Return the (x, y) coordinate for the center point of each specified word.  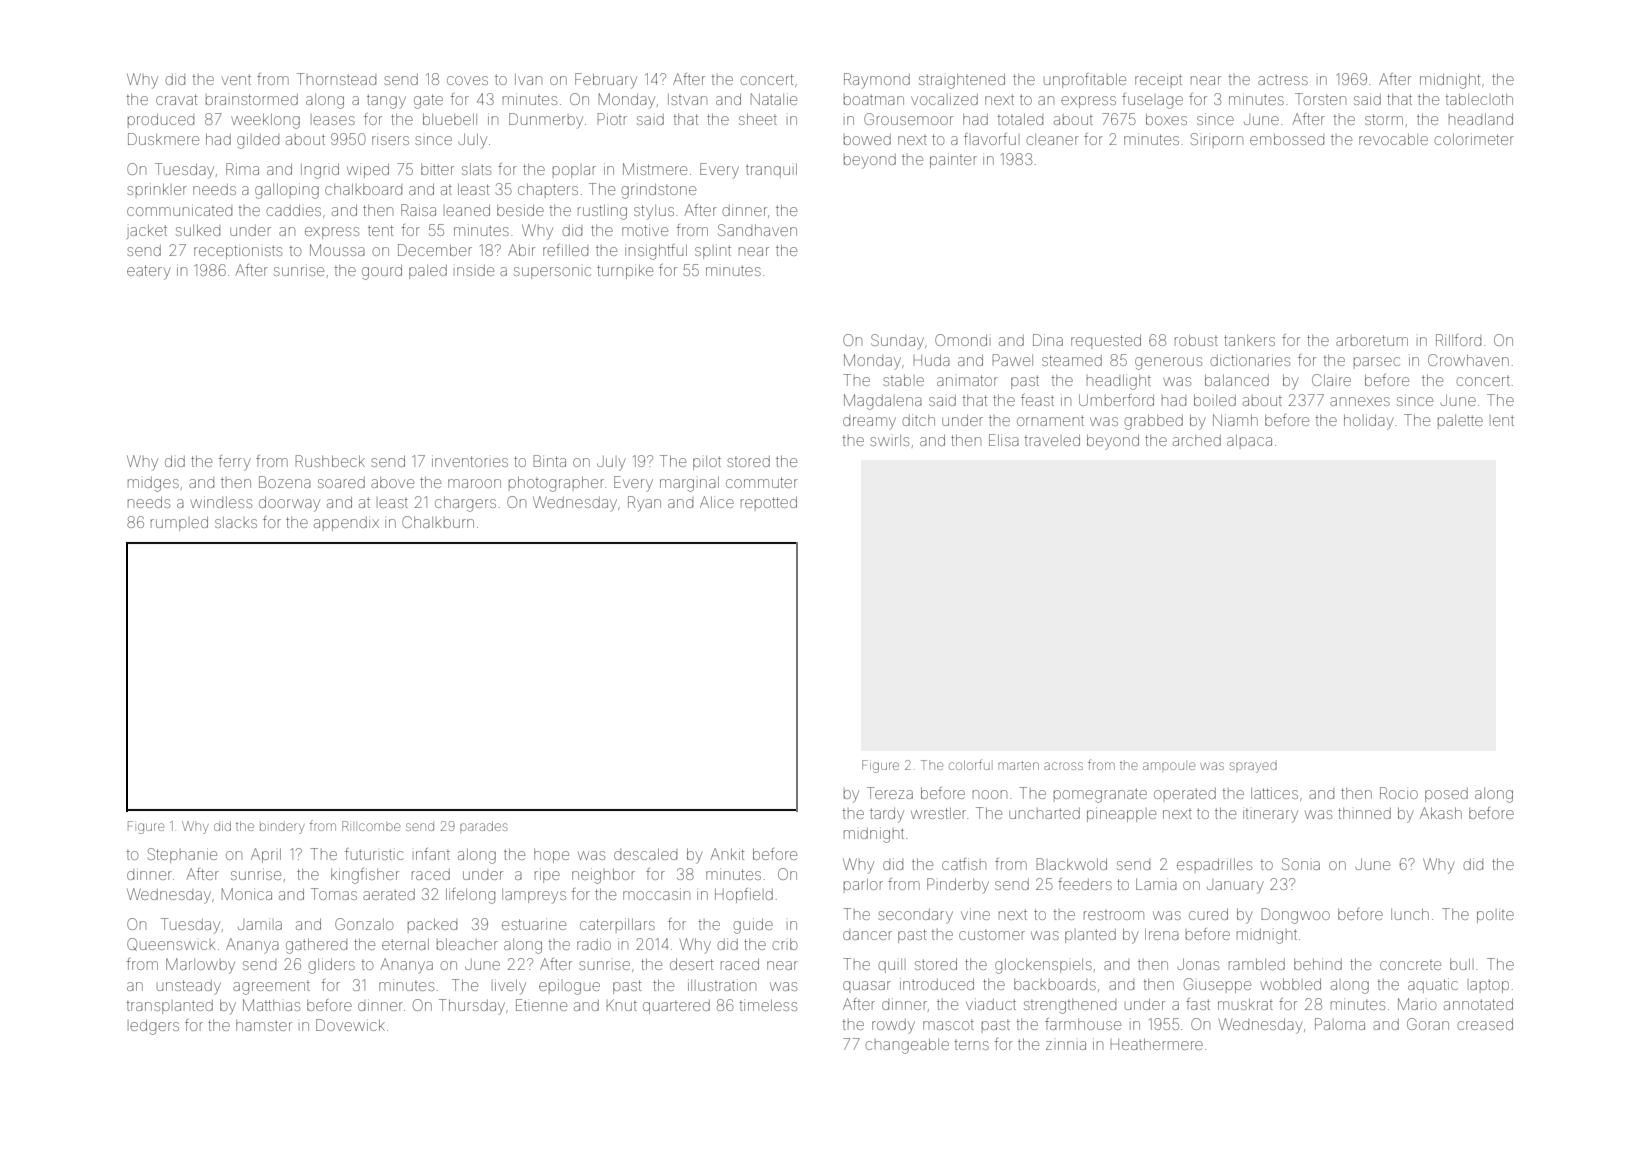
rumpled (179, 524)
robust (1196, 340)
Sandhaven (757, 230)
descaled (645, 854)
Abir (521, 250)
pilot (707, 463)
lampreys (534, 896)
